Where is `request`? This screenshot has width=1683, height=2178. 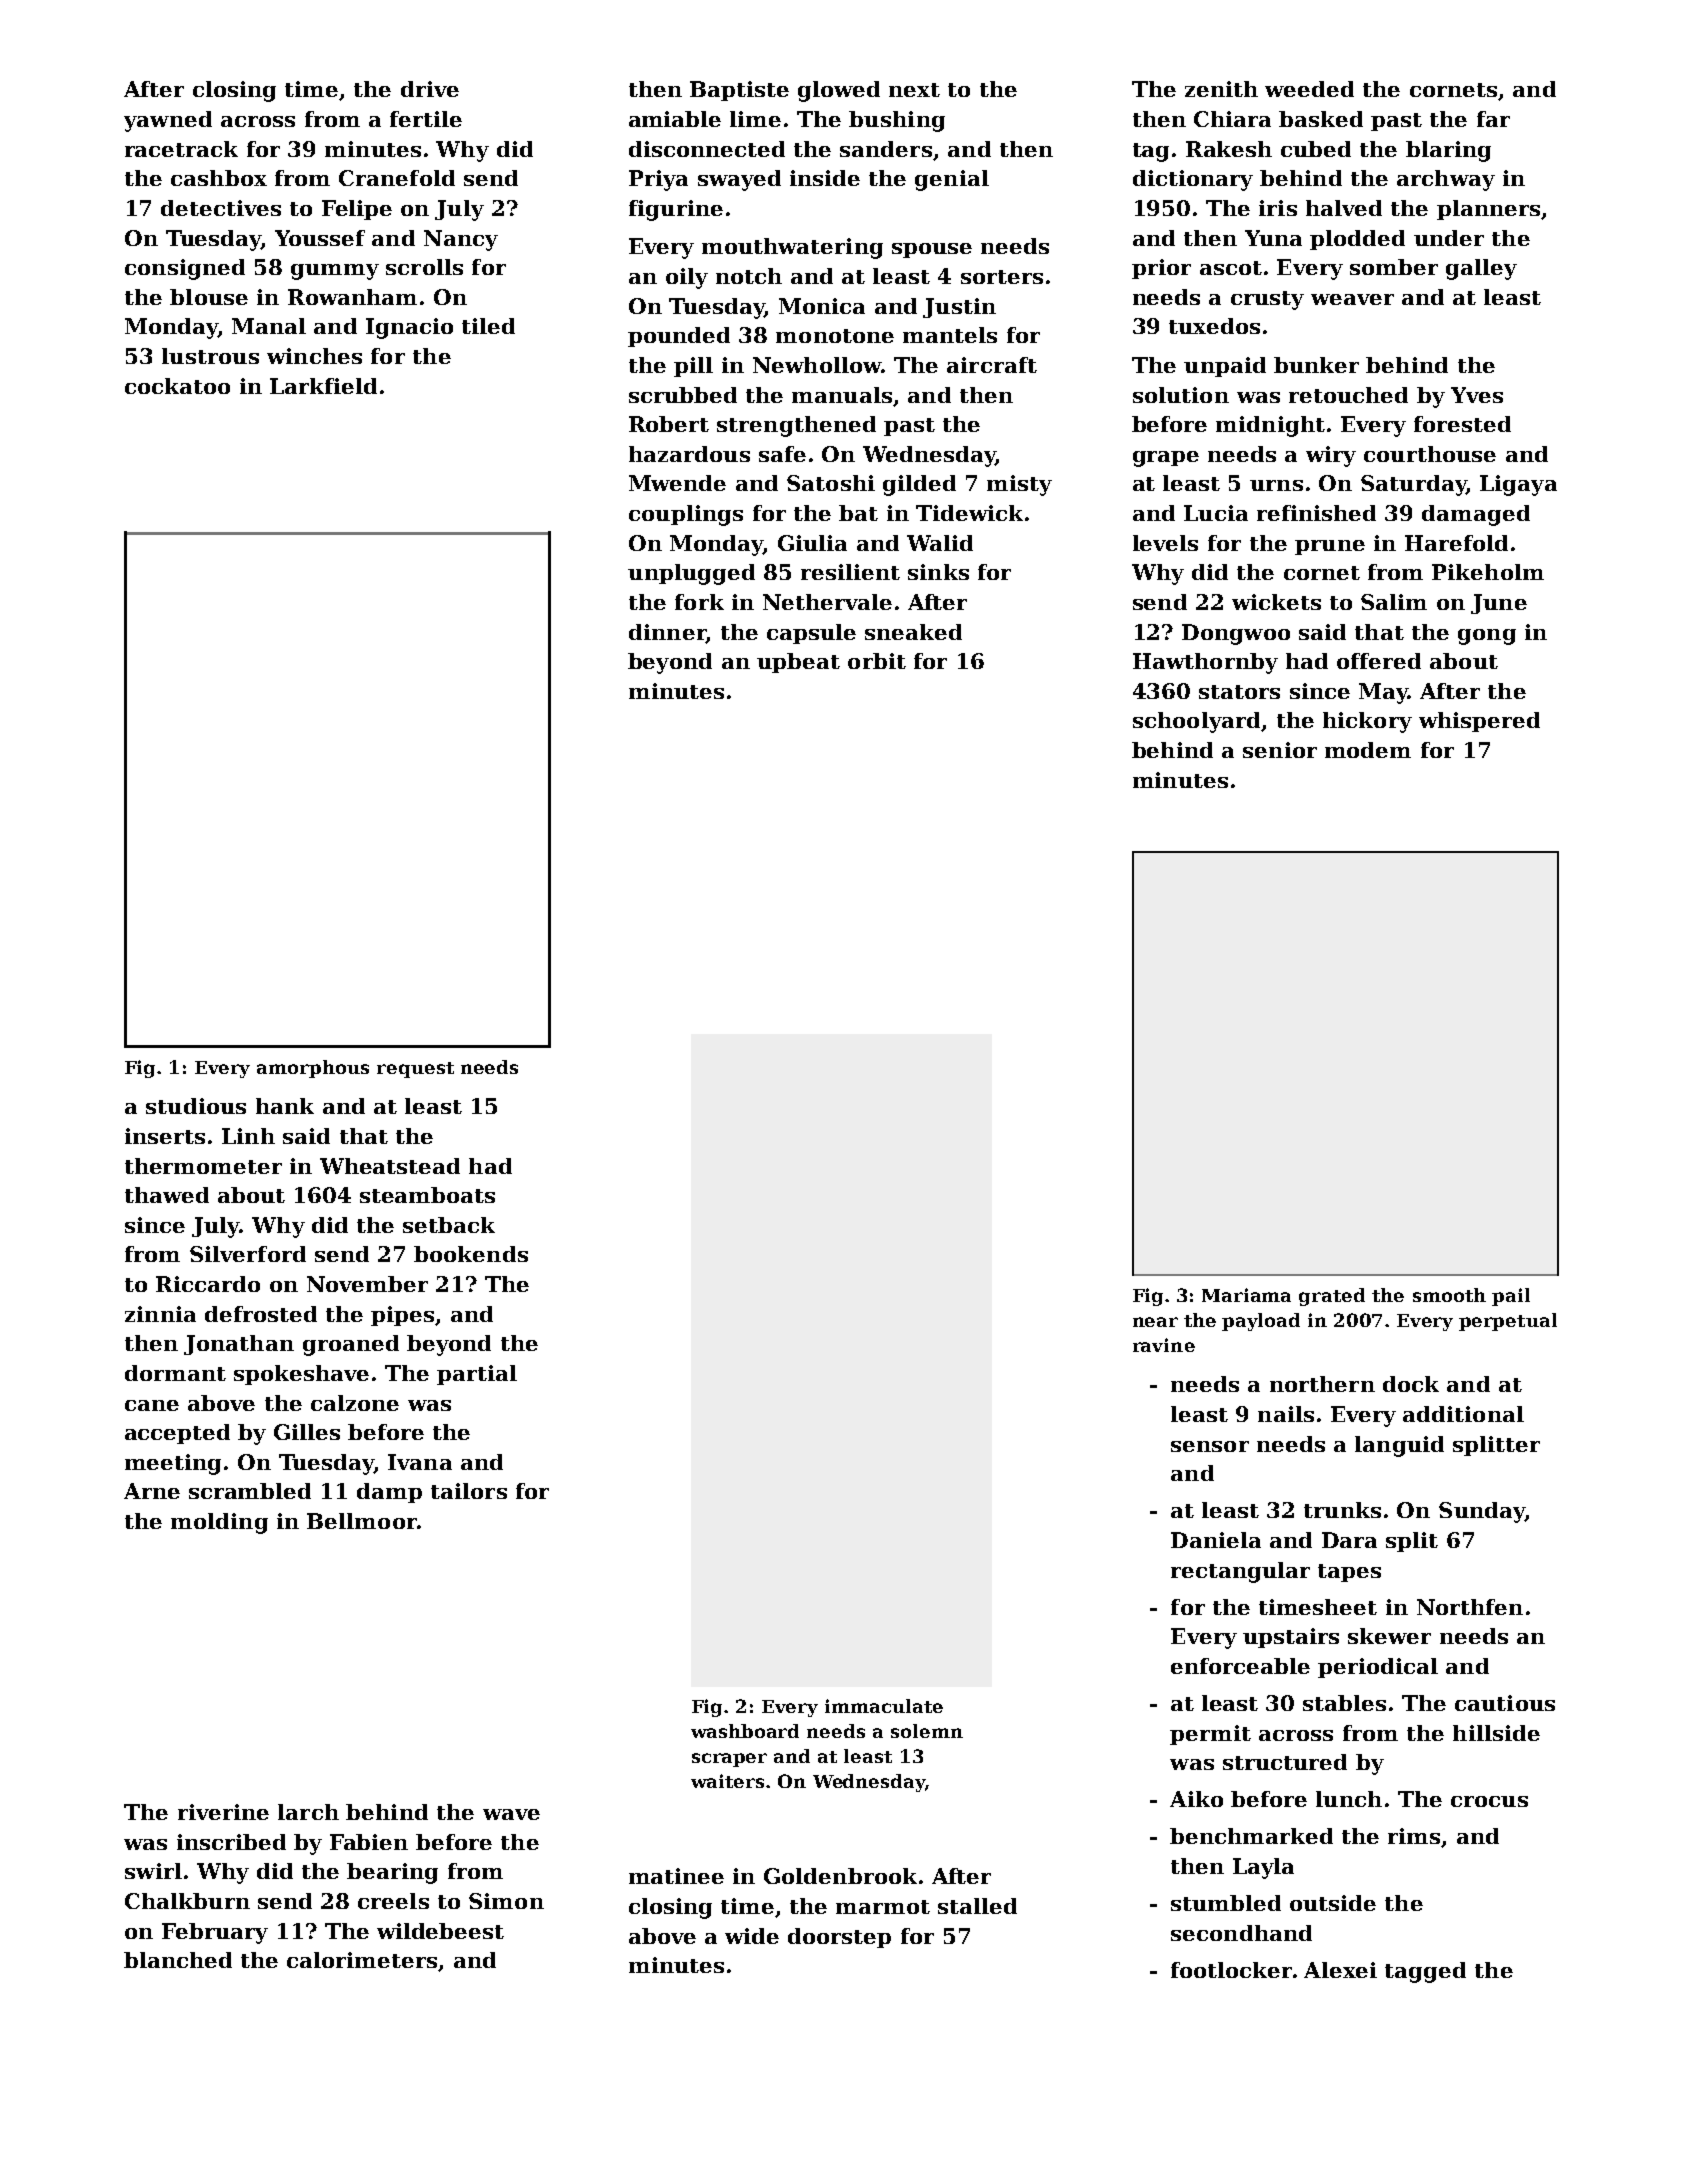
request is located at coordinates (415, 1070).
